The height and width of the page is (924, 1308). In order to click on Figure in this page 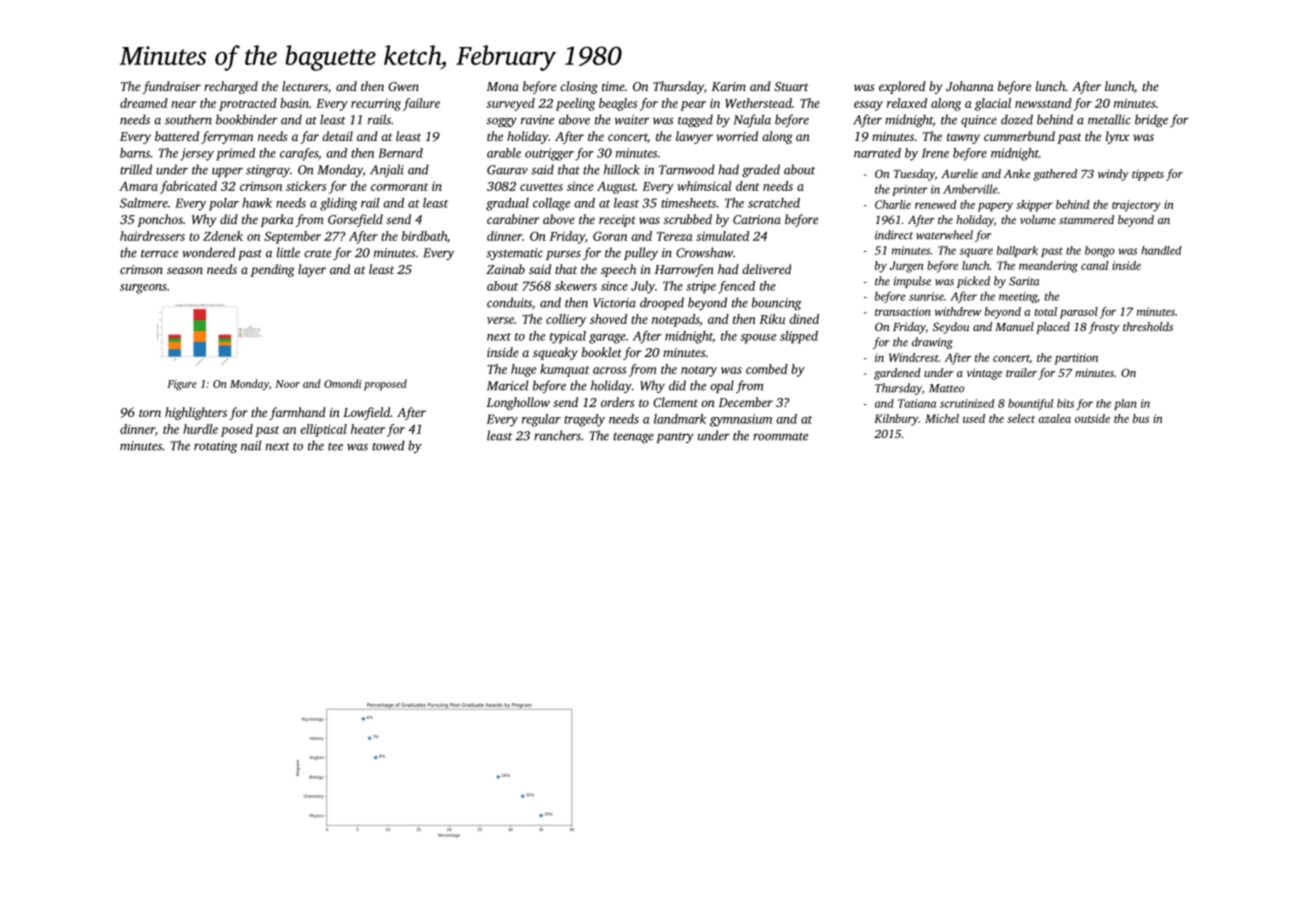, I will do `click(182, 385)`.
